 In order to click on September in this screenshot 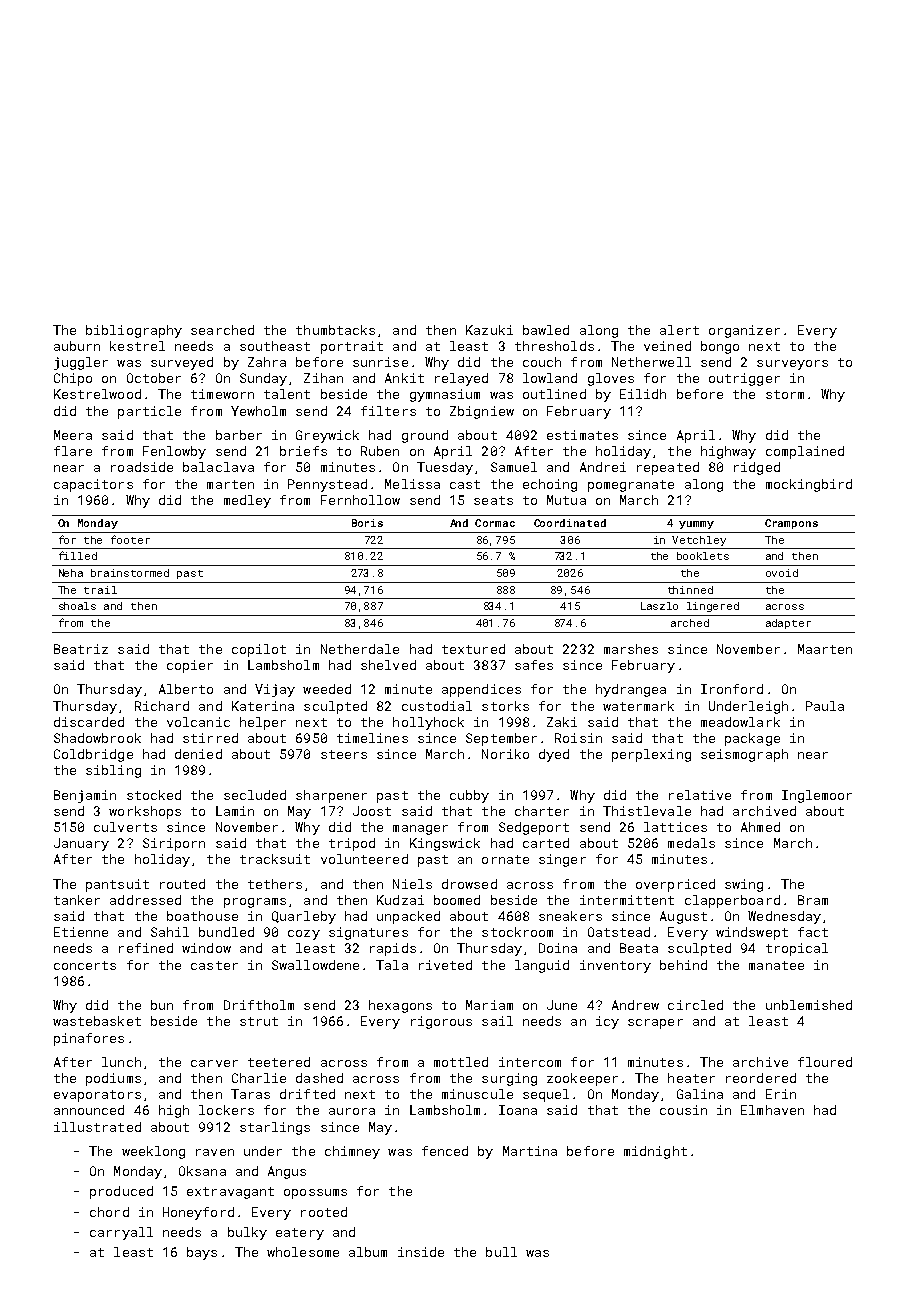, I will do `click(501, 739)`.
